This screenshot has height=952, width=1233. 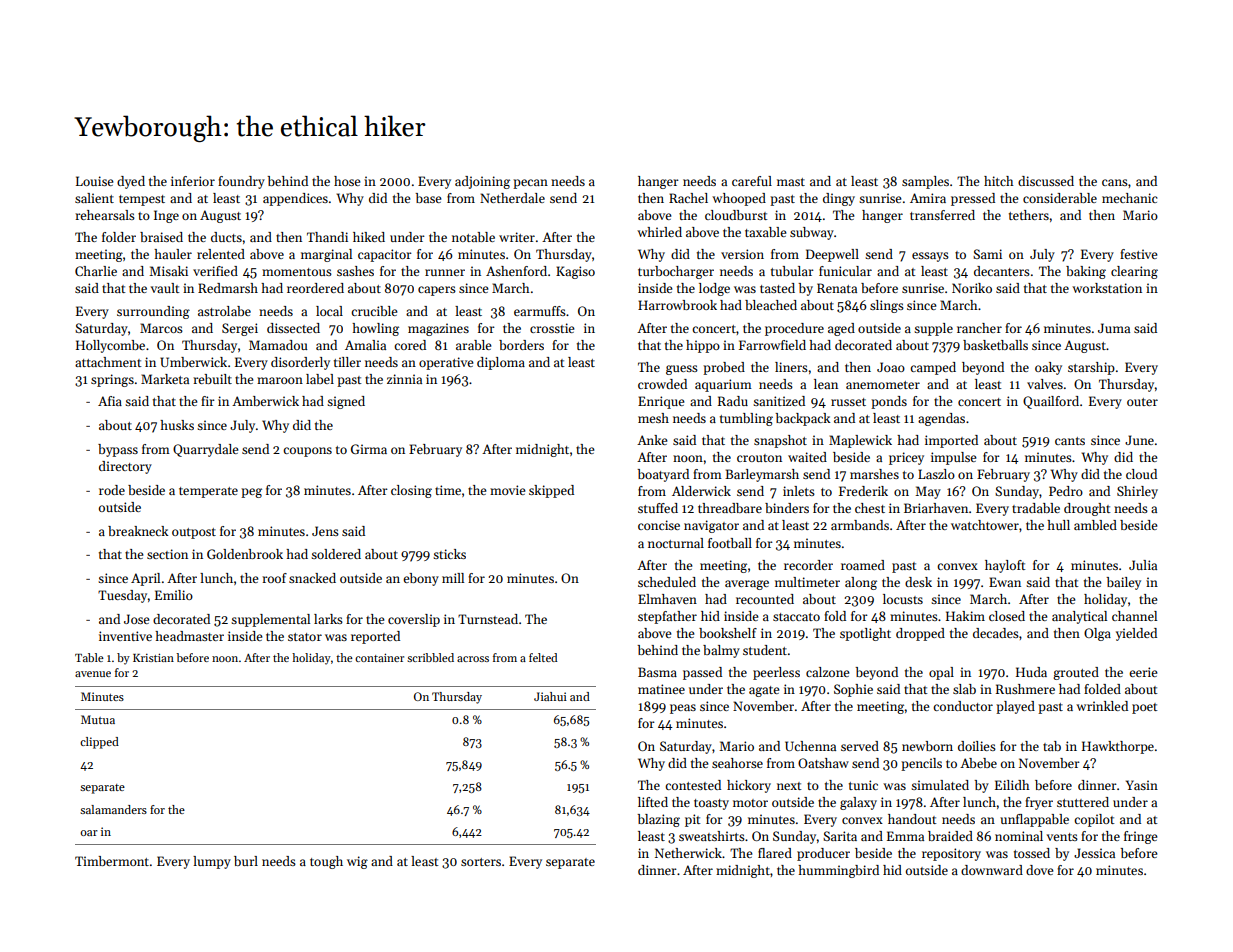 What do you see at coordinates (659, 232) in the screenshot?
I see `whirled` at bounding box center [659, 232].
